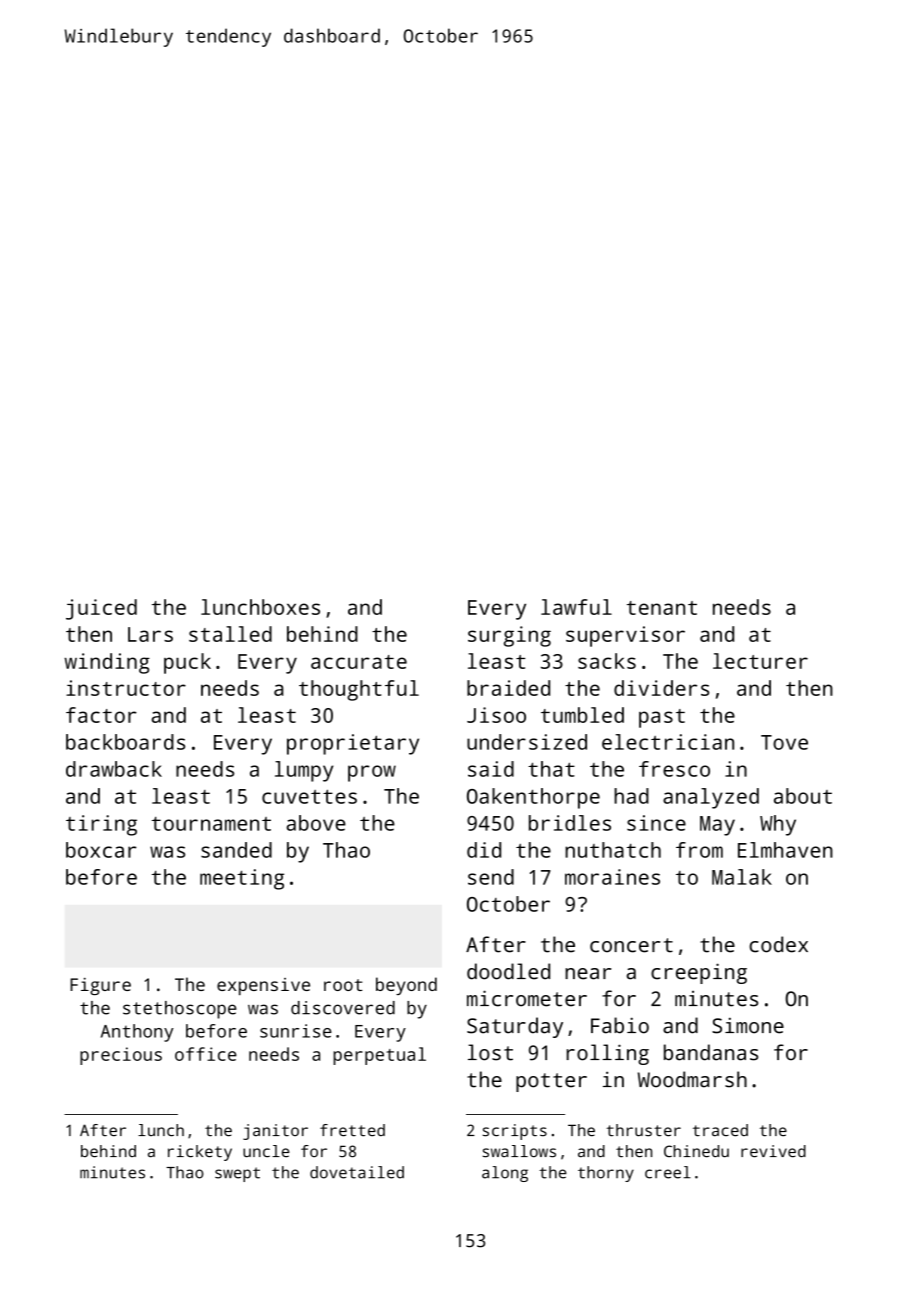 This screenshot has height=1316, width=908. I want to click on dividers, so click(661, 688).
